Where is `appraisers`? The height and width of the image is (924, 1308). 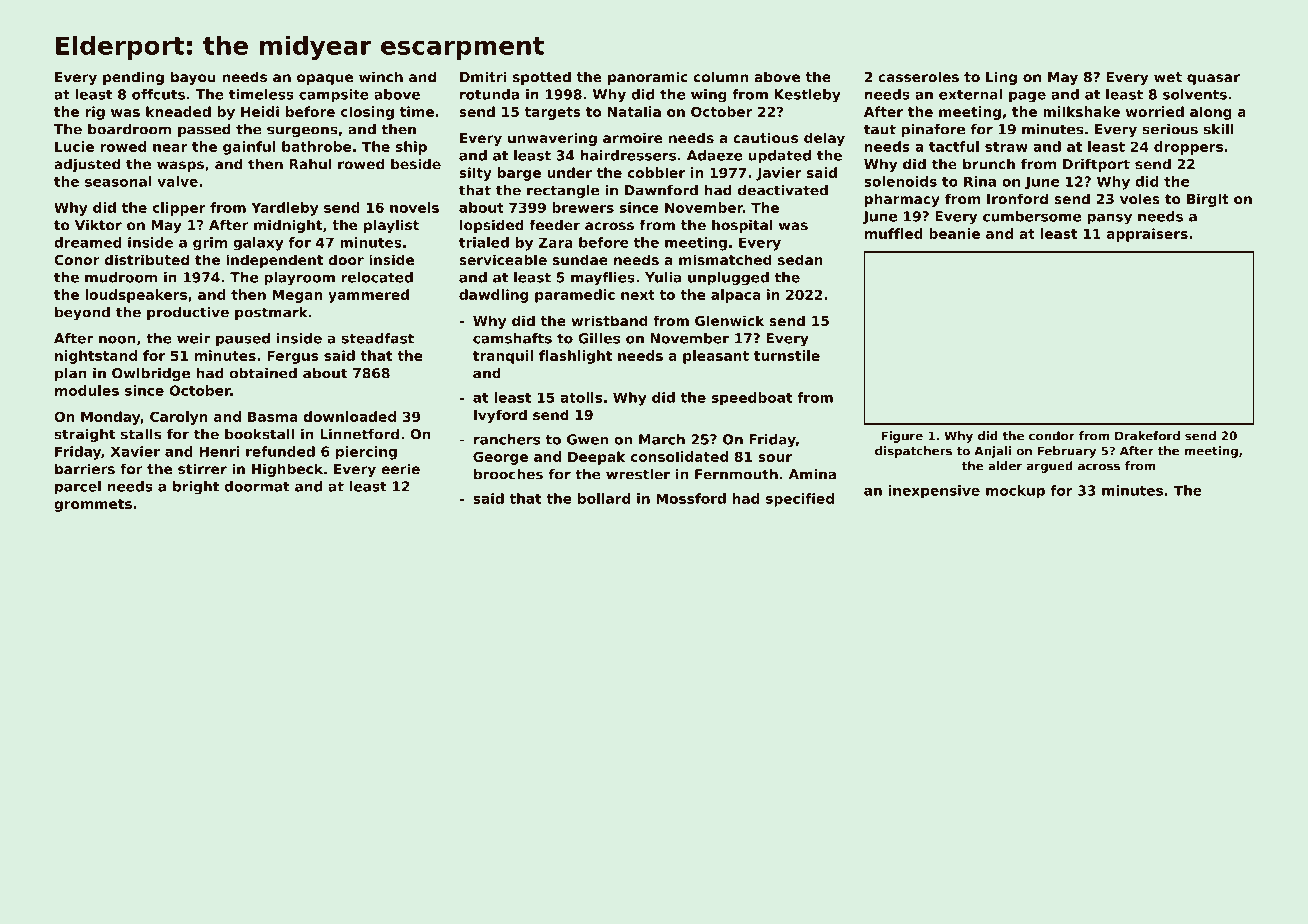
appraisers is located at coordinates (1147, 235).
